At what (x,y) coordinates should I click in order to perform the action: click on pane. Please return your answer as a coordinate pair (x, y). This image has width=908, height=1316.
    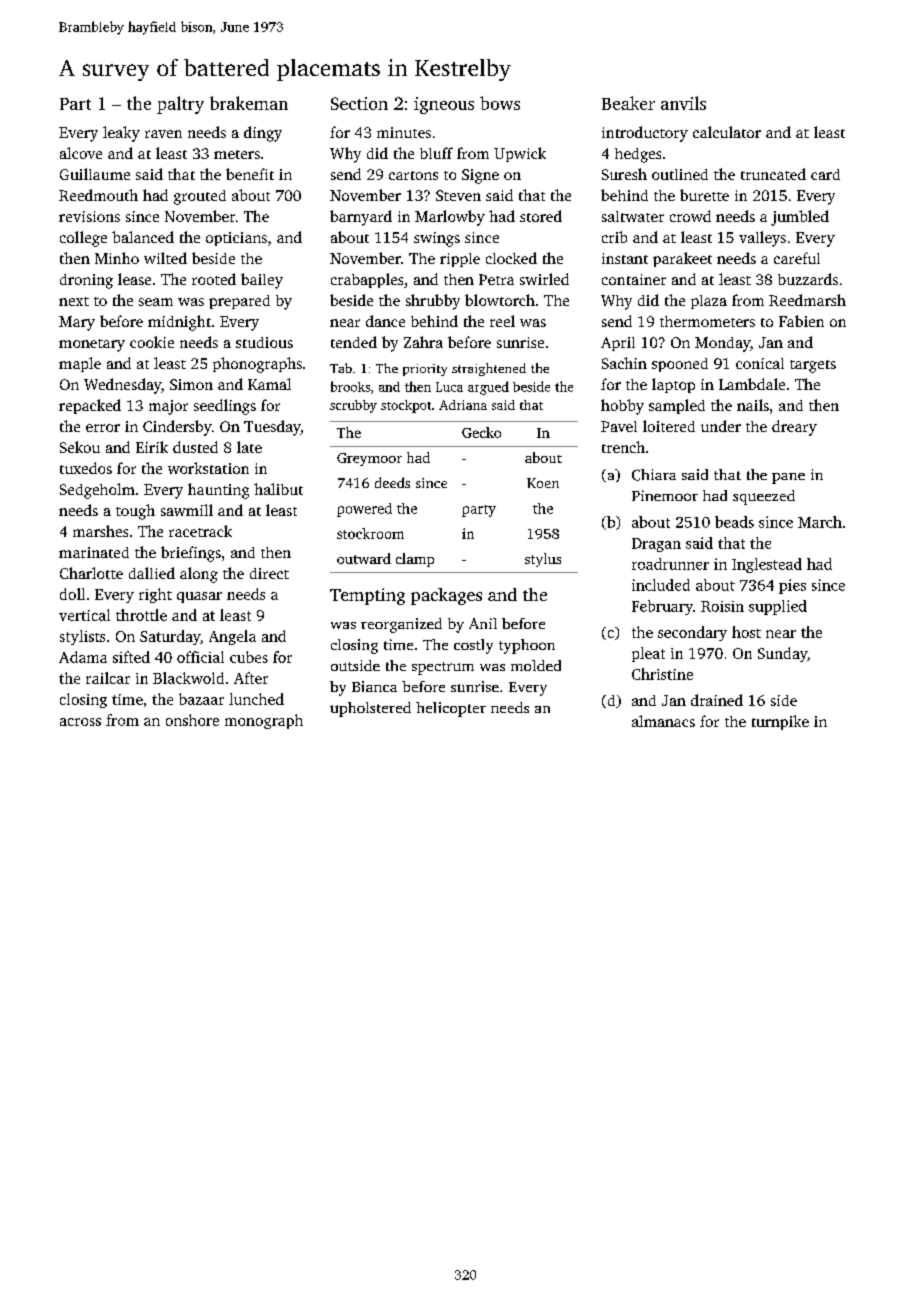
    Looking at the image, I should click on (788, 478).
